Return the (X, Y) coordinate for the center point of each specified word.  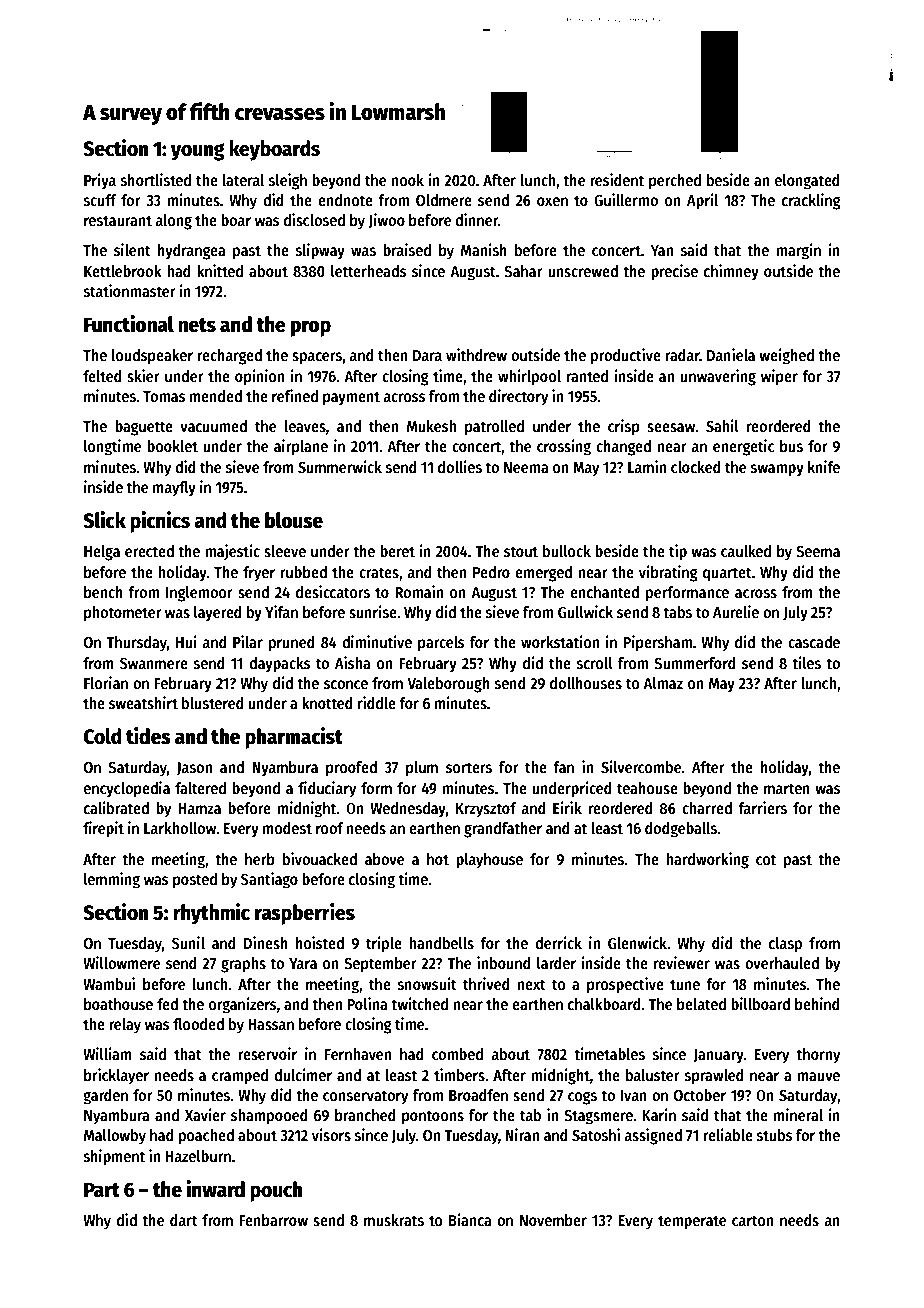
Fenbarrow (273, 1220)
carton (752, 1220)
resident (617, 179)
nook (408, 180)
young (198, 152)
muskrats (394, 1220)
